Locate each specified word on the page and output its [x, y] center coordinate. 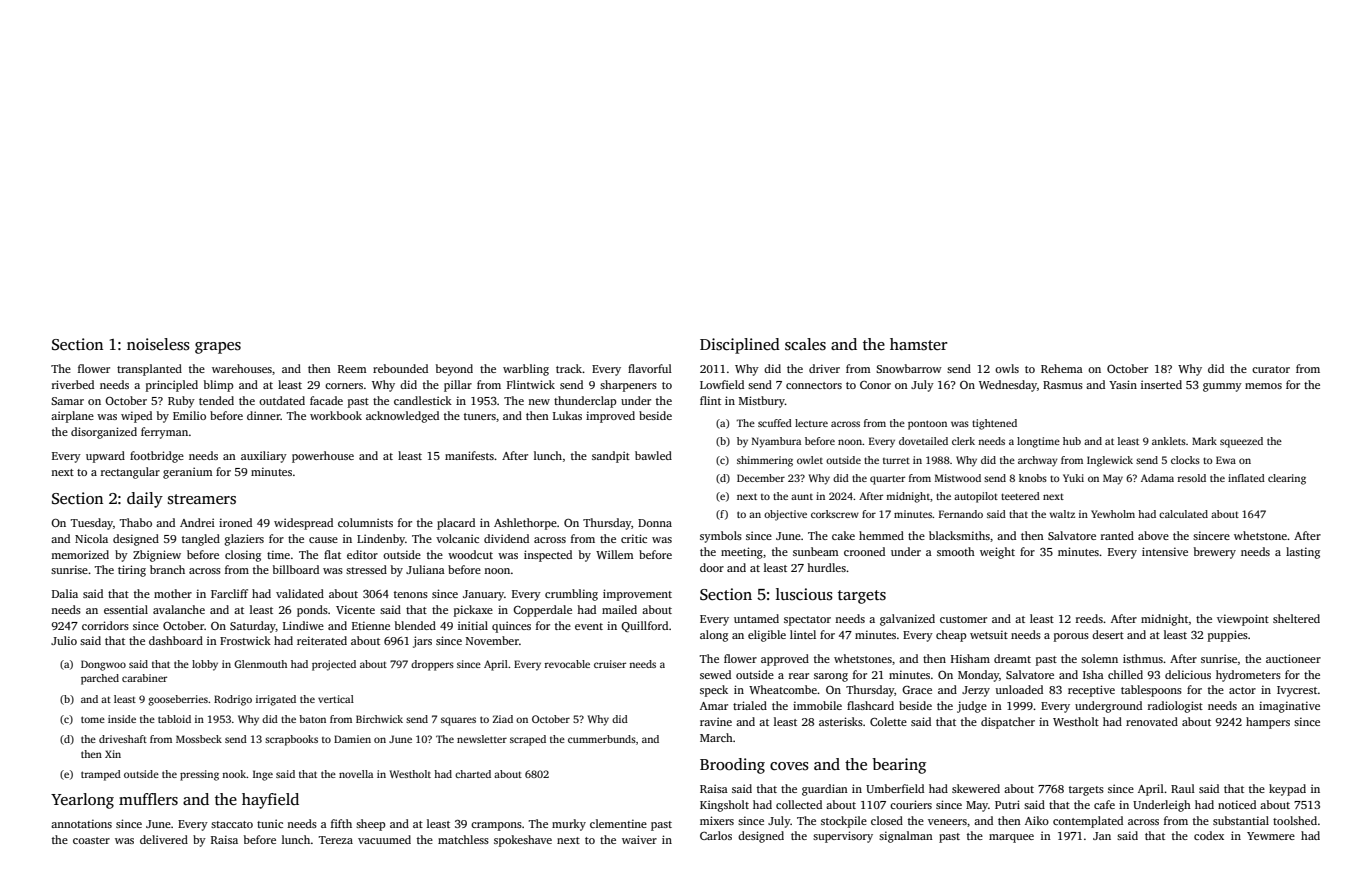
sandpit [611, 457]
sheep [370, 825]
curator [1271, 369]
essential [126, 609]
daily [145, 500]
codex [1209, 835]
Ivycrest [1297, 691]
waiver [639, 839]
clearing [1287, 479]
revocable [567, 664]
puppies [1228, 636]
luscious [804, 594]
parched [100, 679]
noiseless [158, 344]
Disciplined [740, 346]
